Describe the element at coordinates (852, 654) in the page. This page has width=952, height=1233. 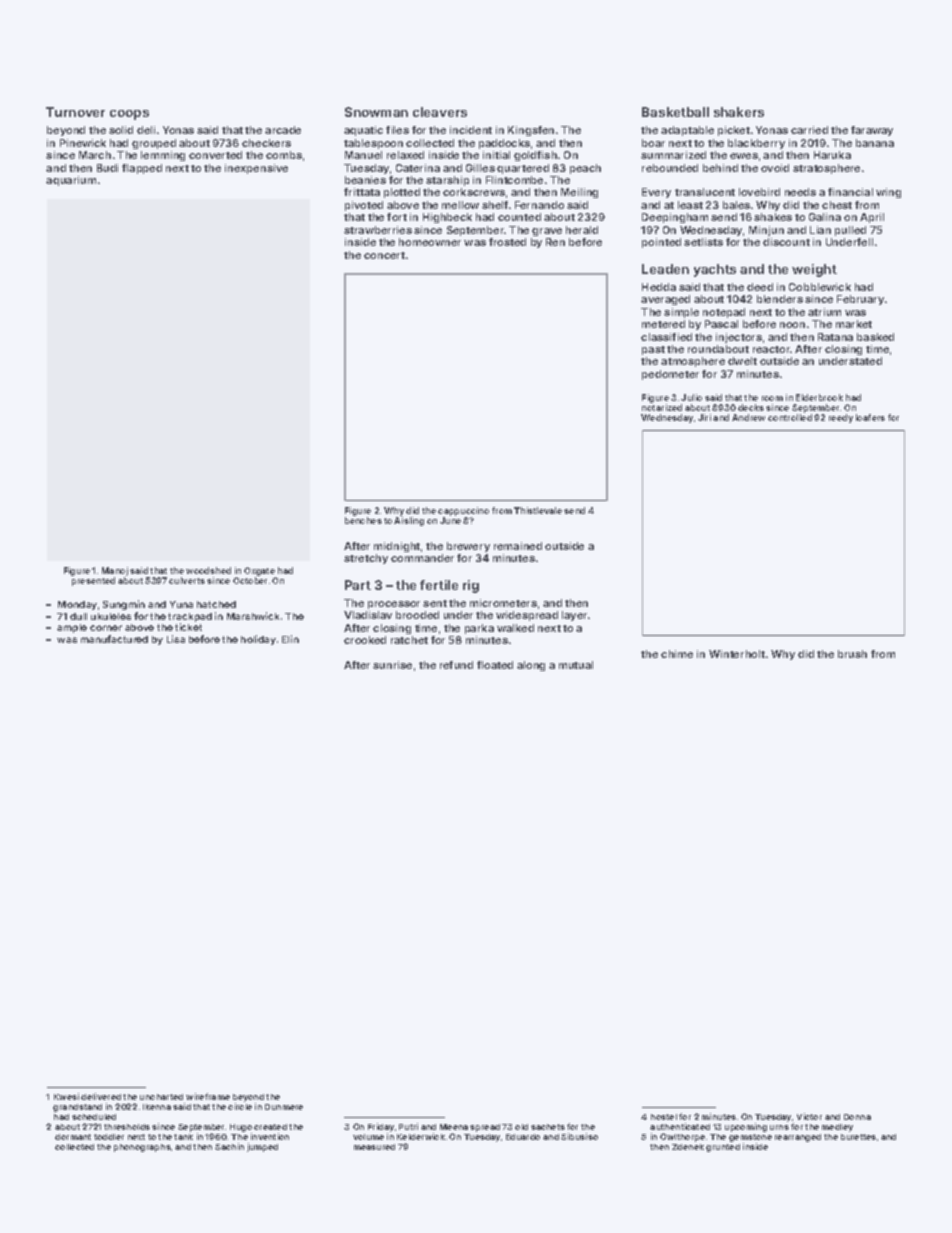
I see `brush` at that location.
